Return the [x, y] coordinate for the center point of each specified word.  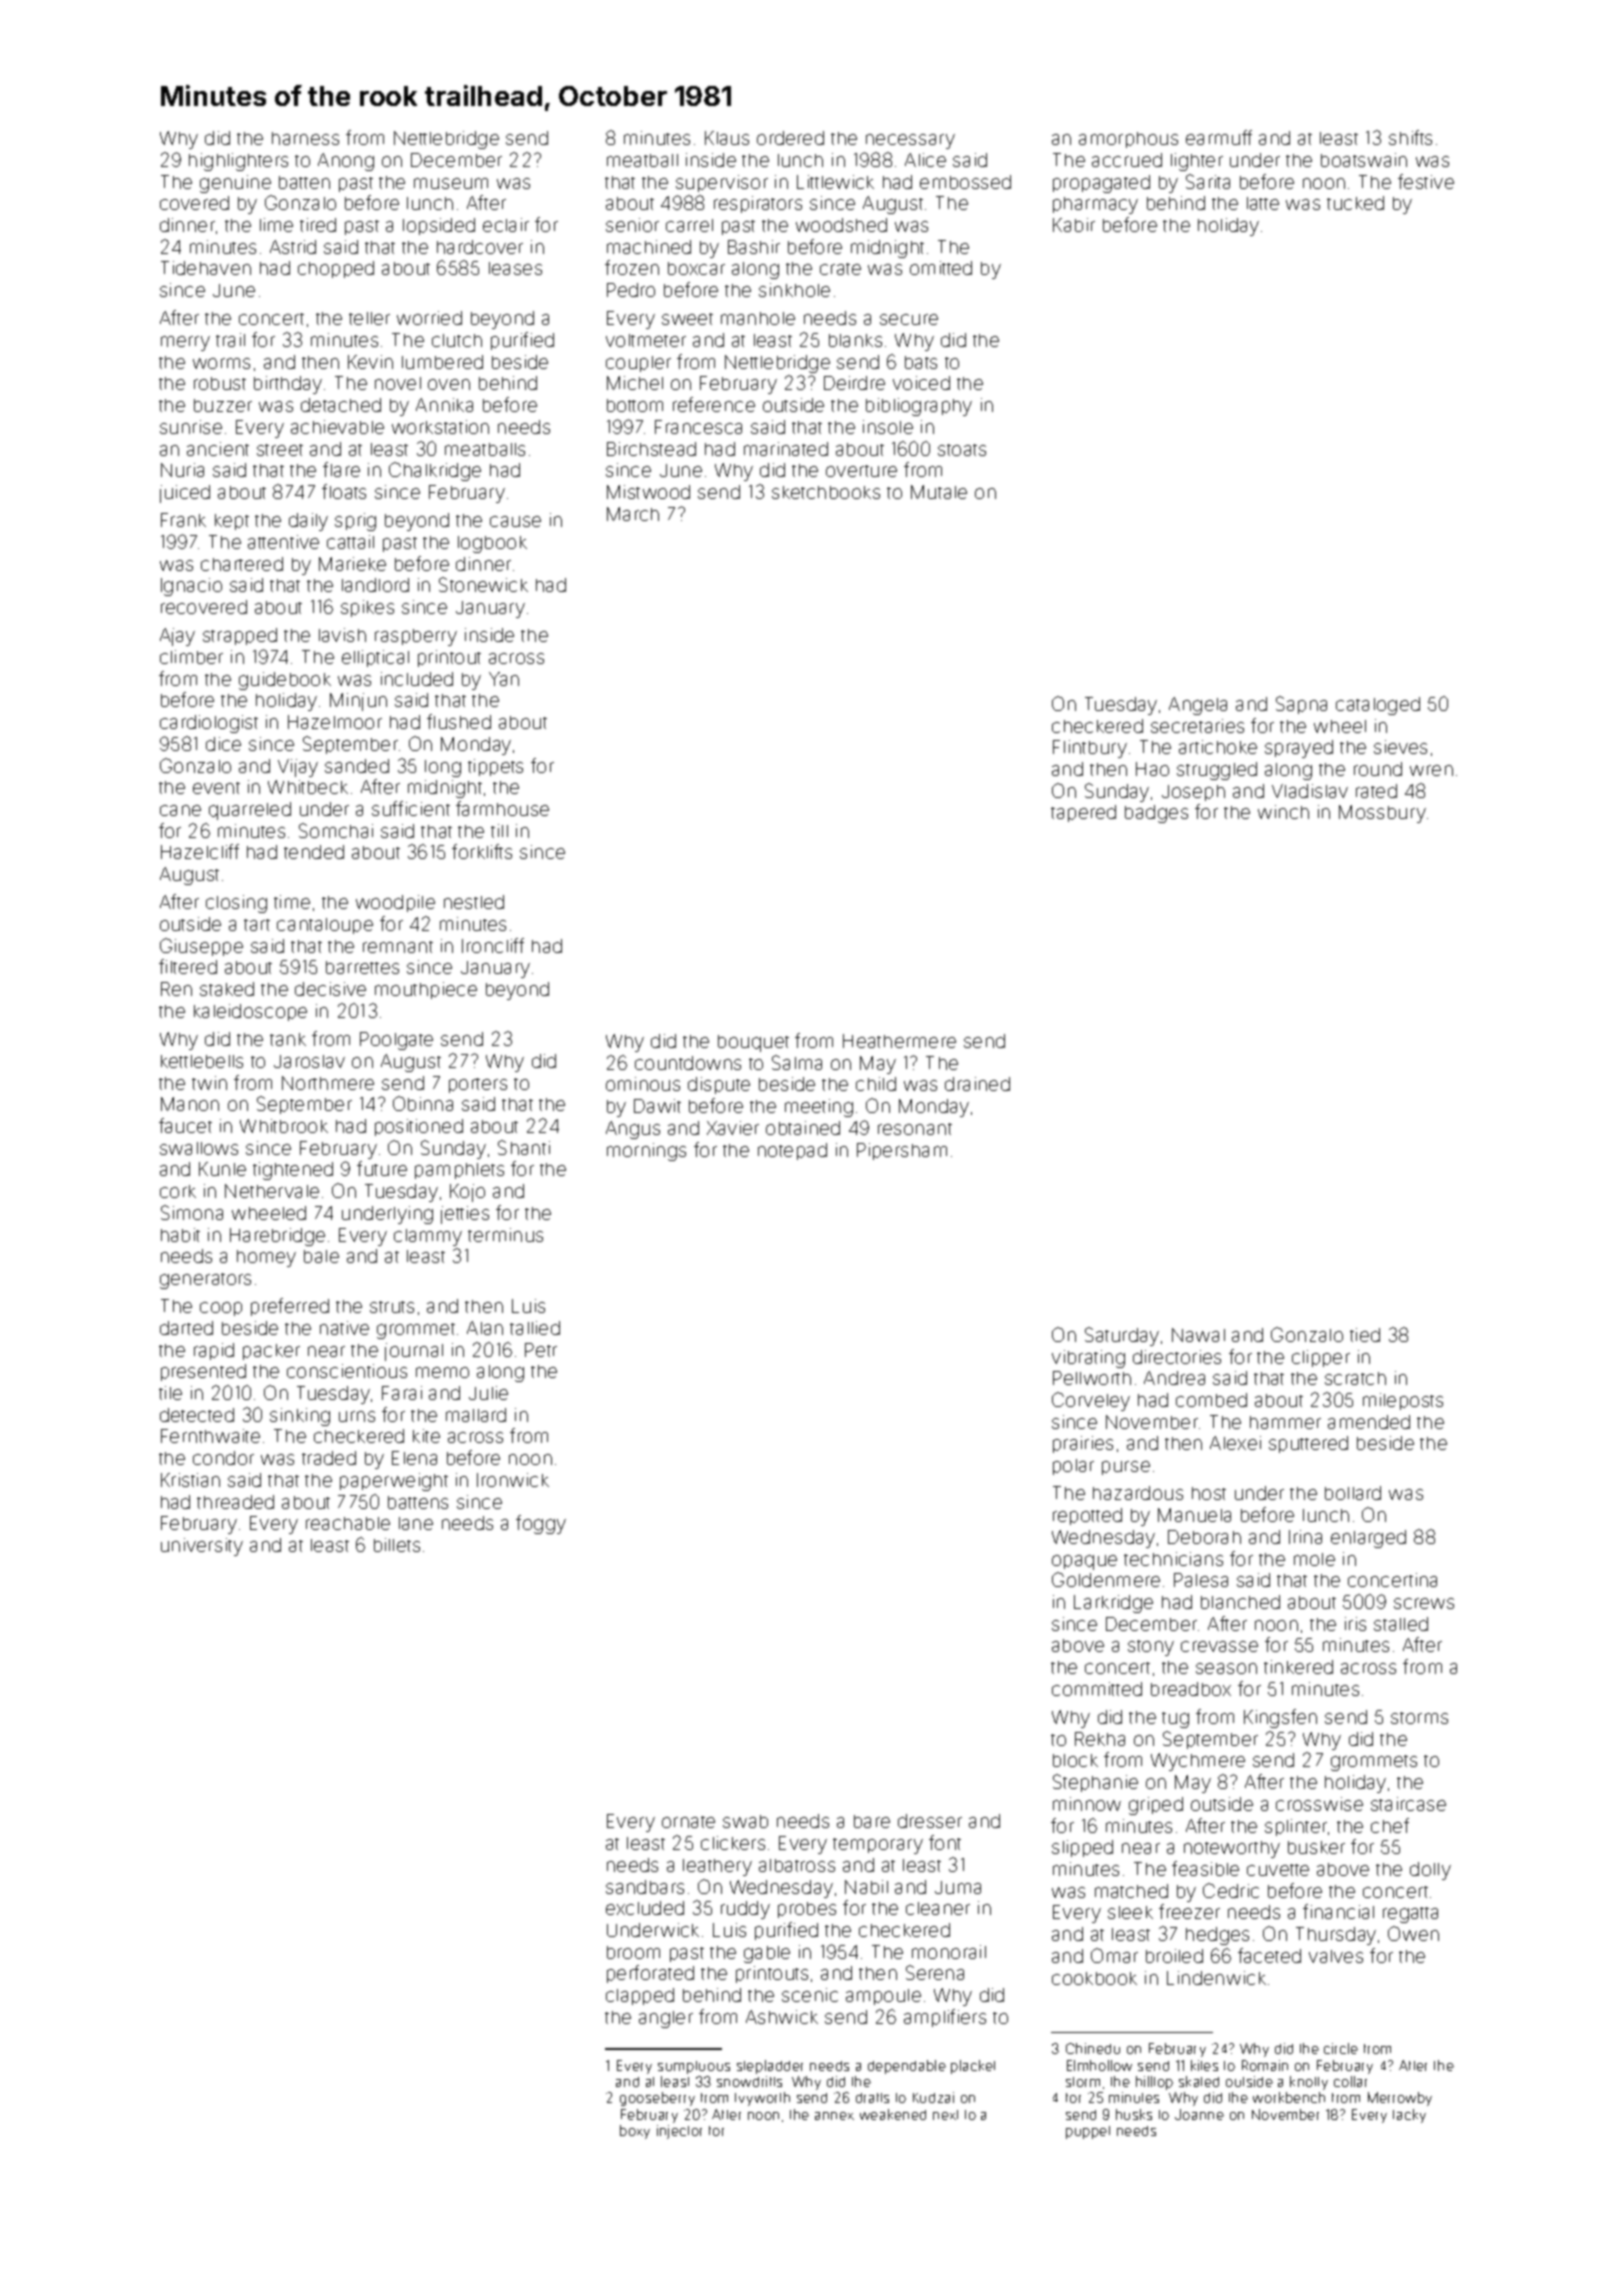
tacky [1409, 2116]
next [945, 2115]
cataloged [1378, 706]
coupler [638, 364]
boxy [635, 2132]
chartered [242, 564]
